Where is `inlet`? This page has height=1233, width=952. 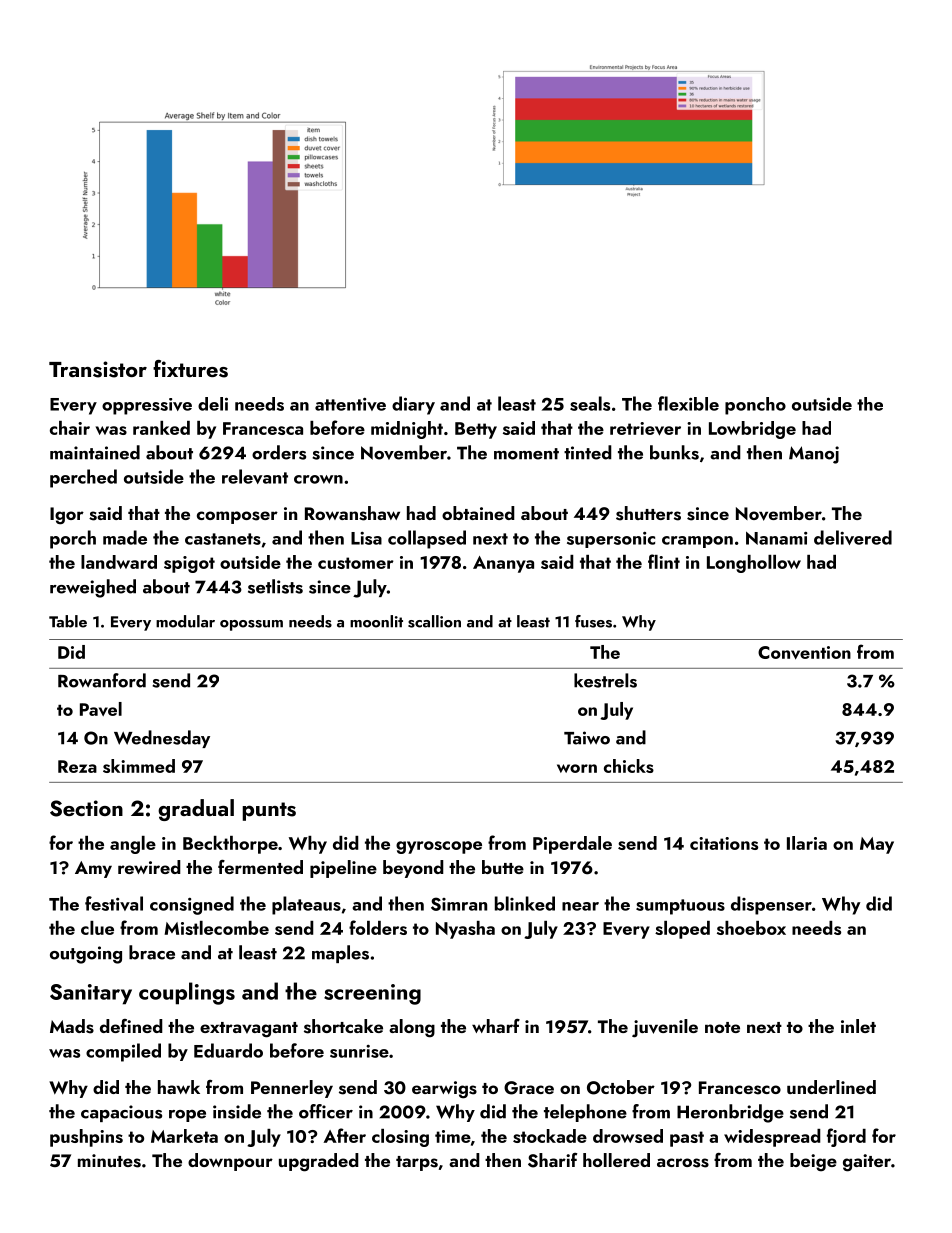
inlet is located at coordinates (858, 1026).
